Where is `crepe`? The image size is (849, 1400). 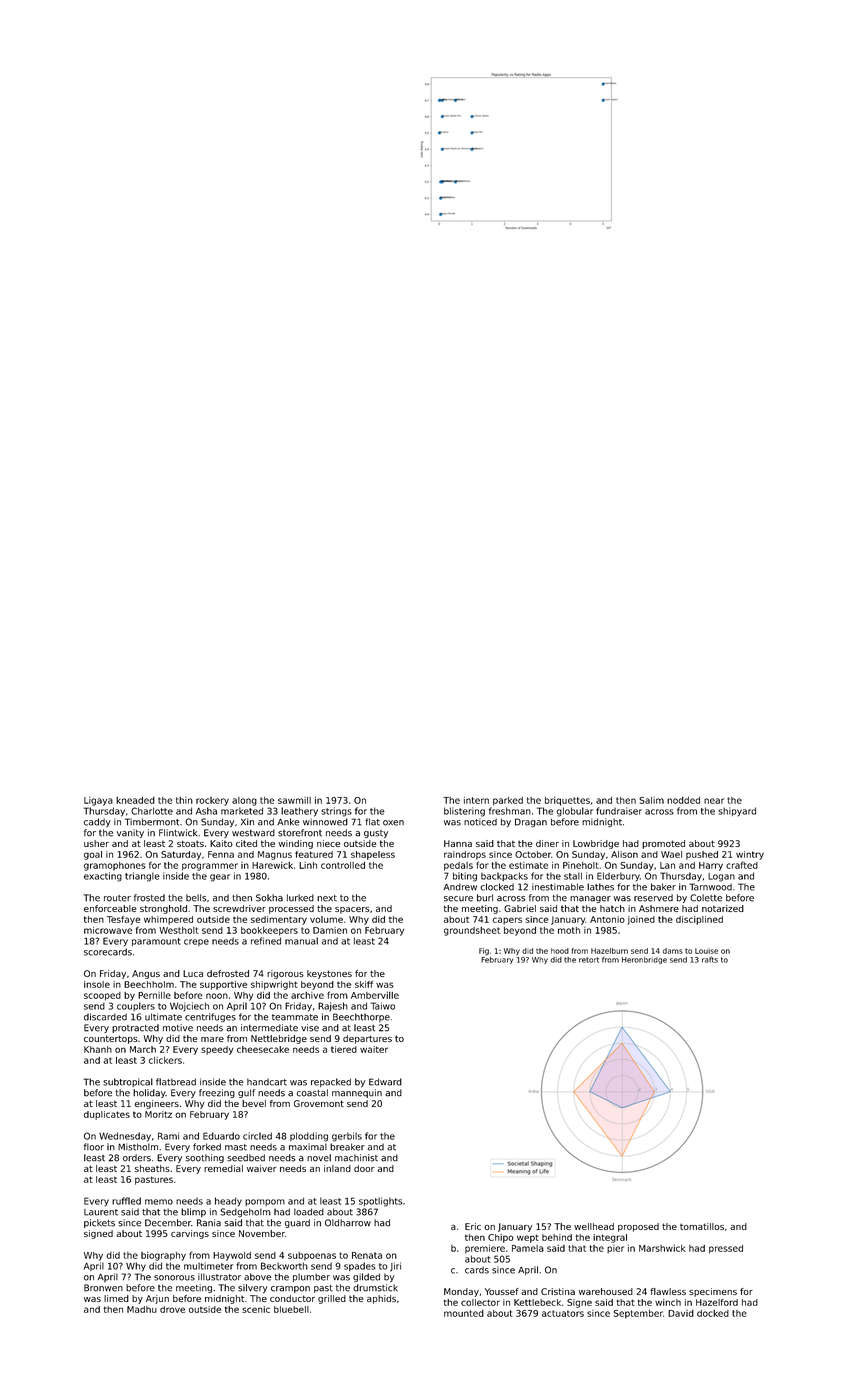
crepe is located at coordinates (196, 942).
